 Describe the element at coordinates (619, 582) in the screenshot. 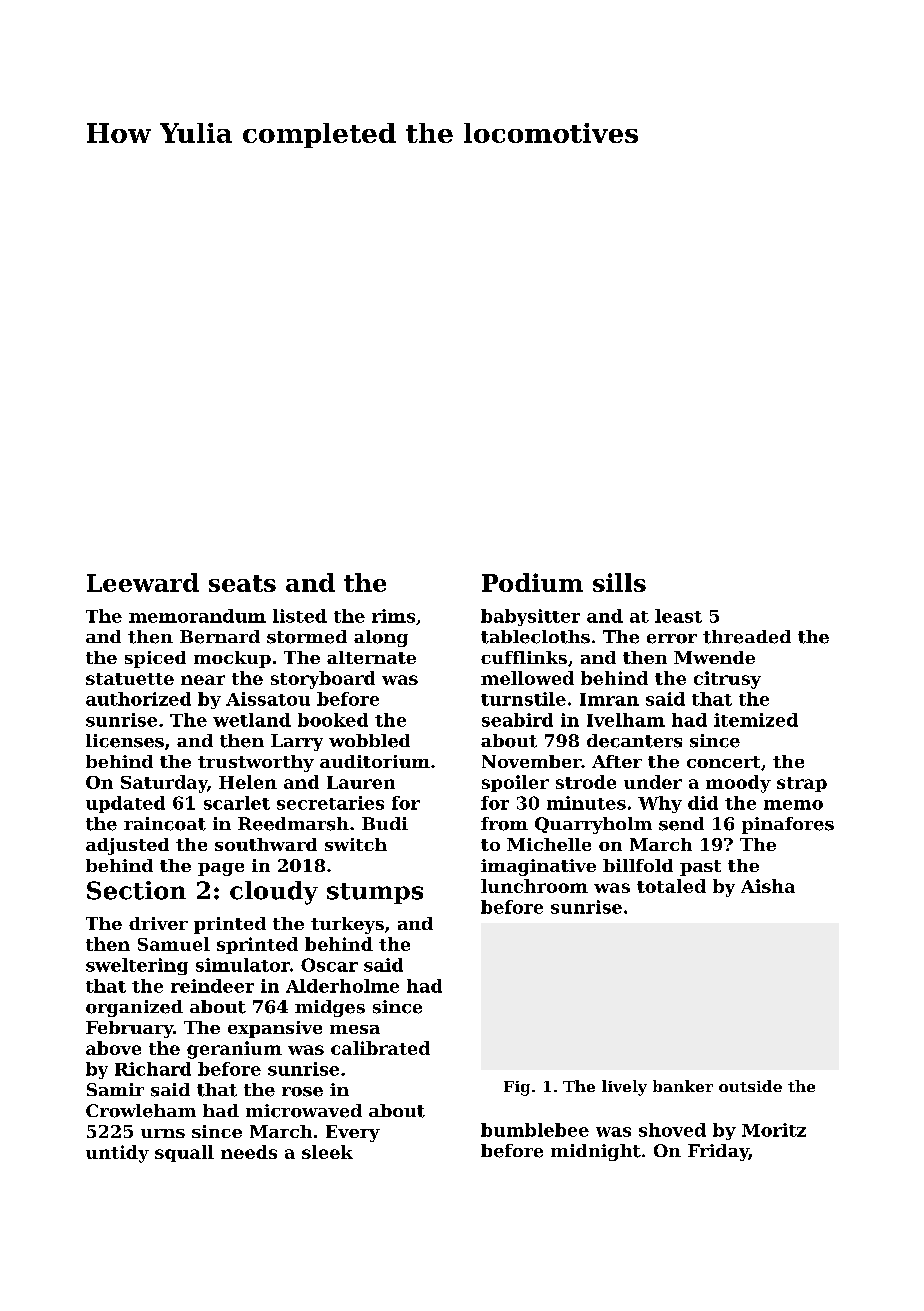

I see `sills` at that location.
